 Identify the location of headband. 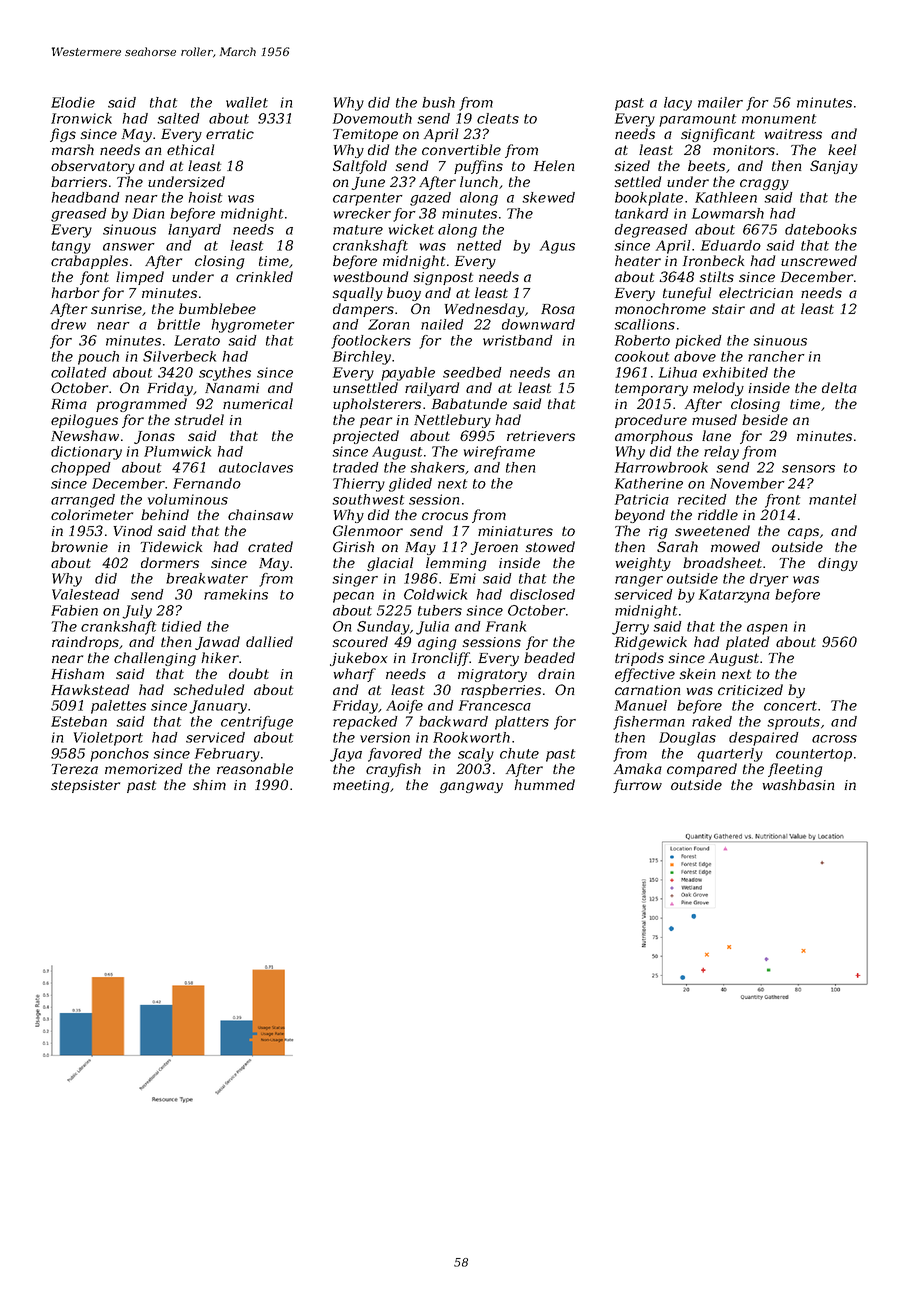
(86, 197).
